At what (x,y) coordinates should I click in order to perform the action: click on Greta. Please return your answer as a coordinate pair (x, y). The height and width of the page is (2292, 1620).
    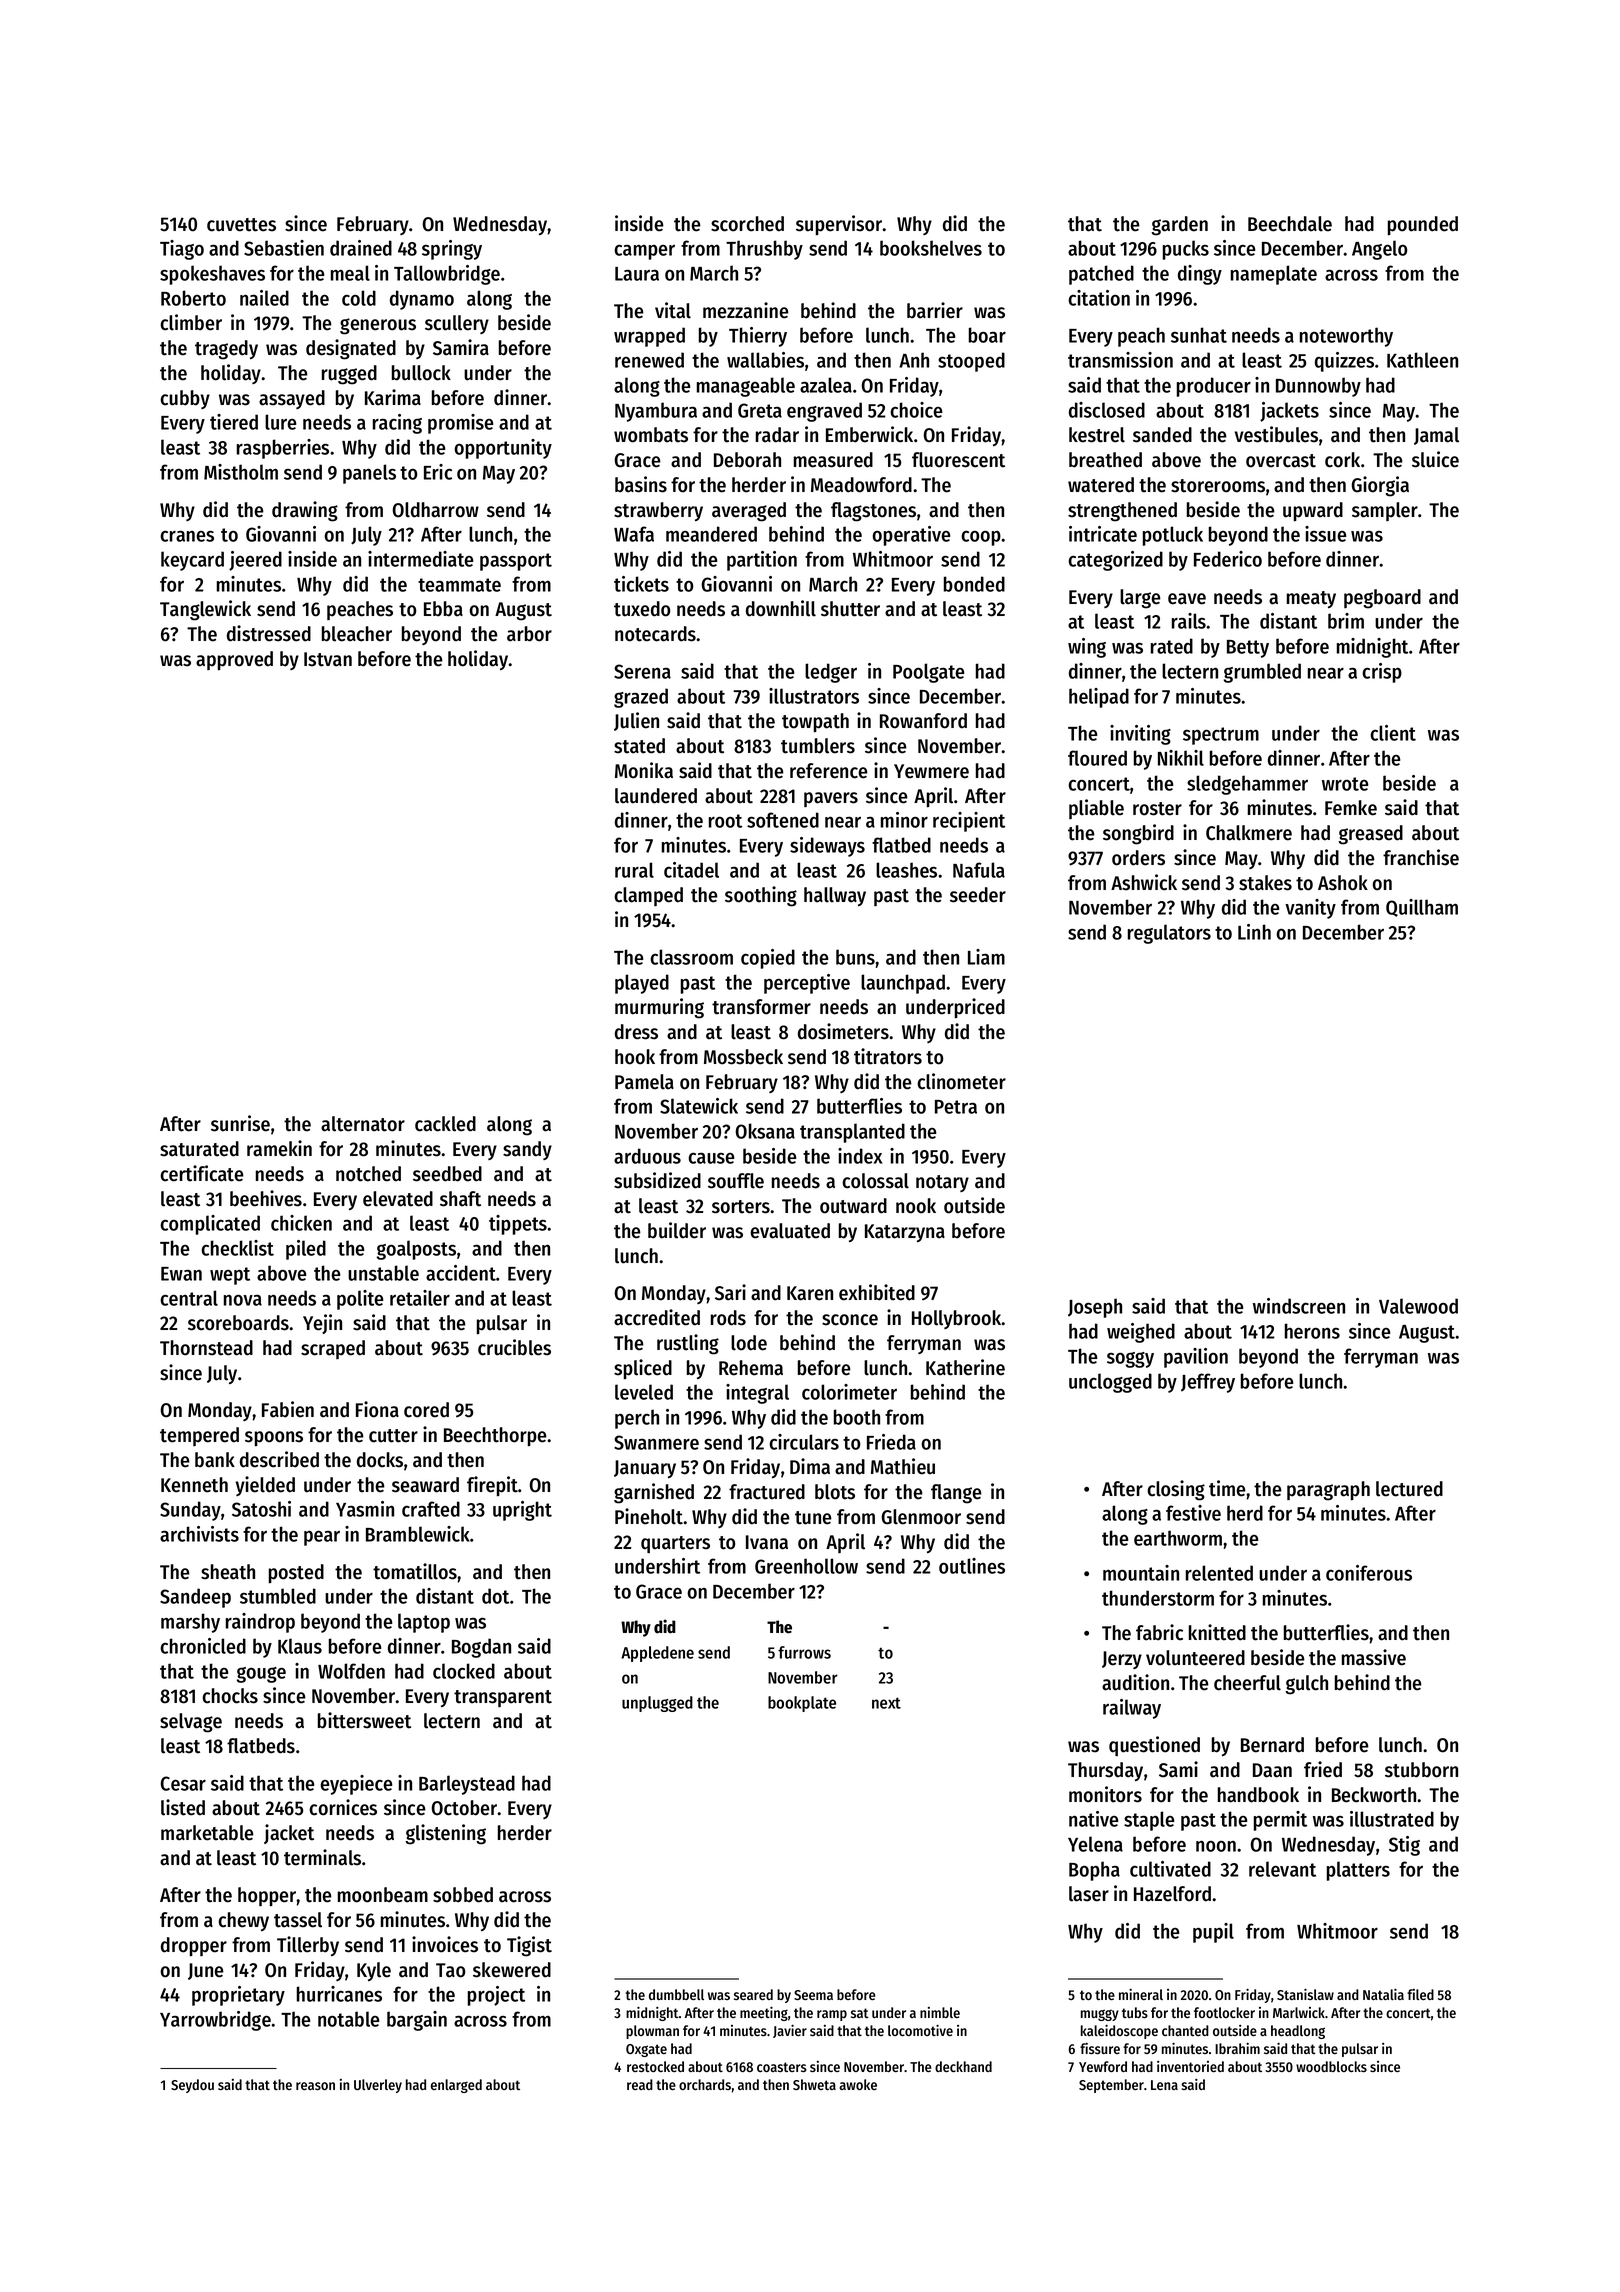
    Looking at the image, I should click on (760, 410).
